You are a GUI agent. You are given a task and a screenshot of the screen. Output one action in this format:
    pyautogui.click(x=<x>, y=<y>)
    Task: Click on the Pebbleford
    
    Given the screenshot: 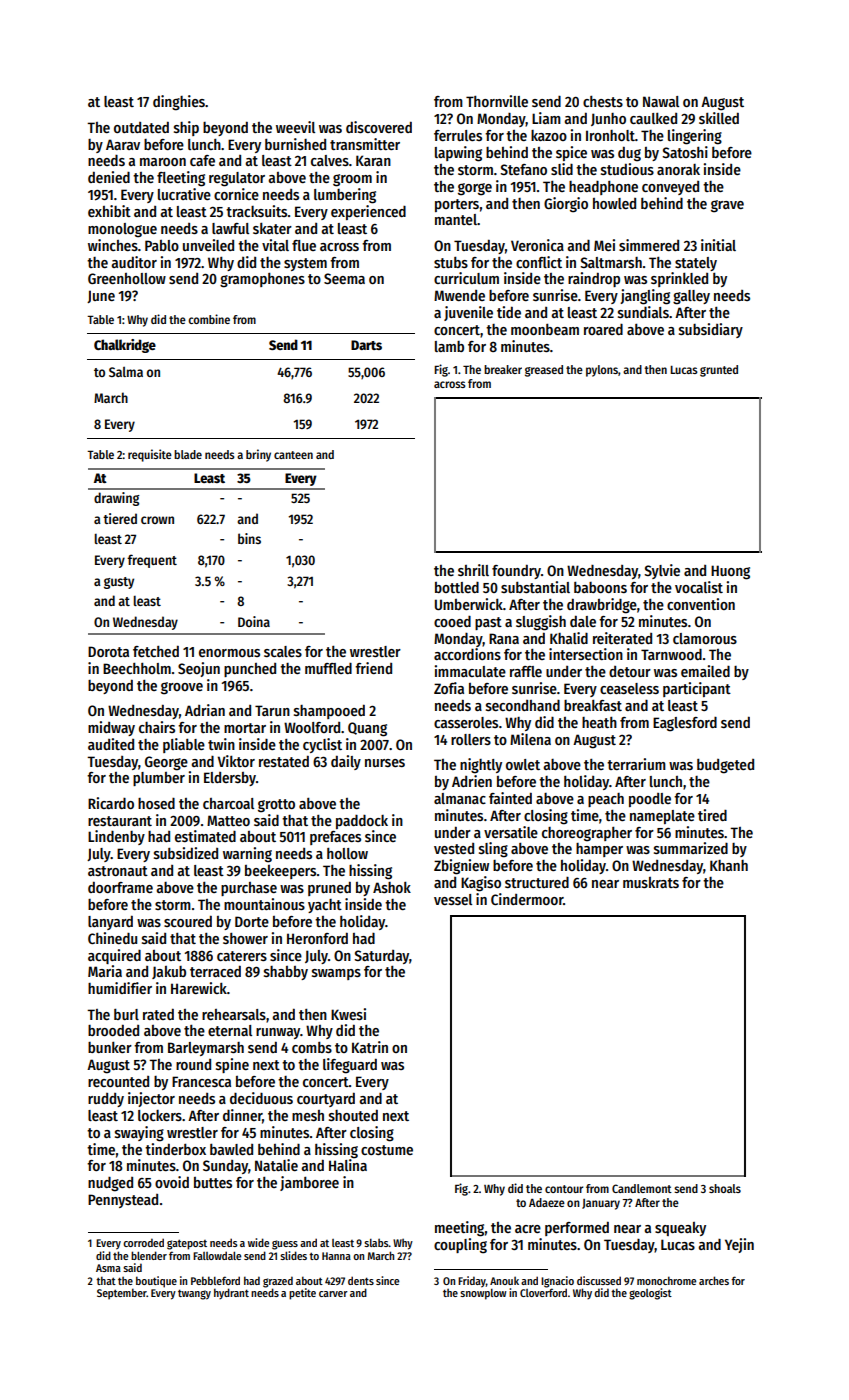 What is the action you would take?
    pyautogui.click(x=215, y=1280)
